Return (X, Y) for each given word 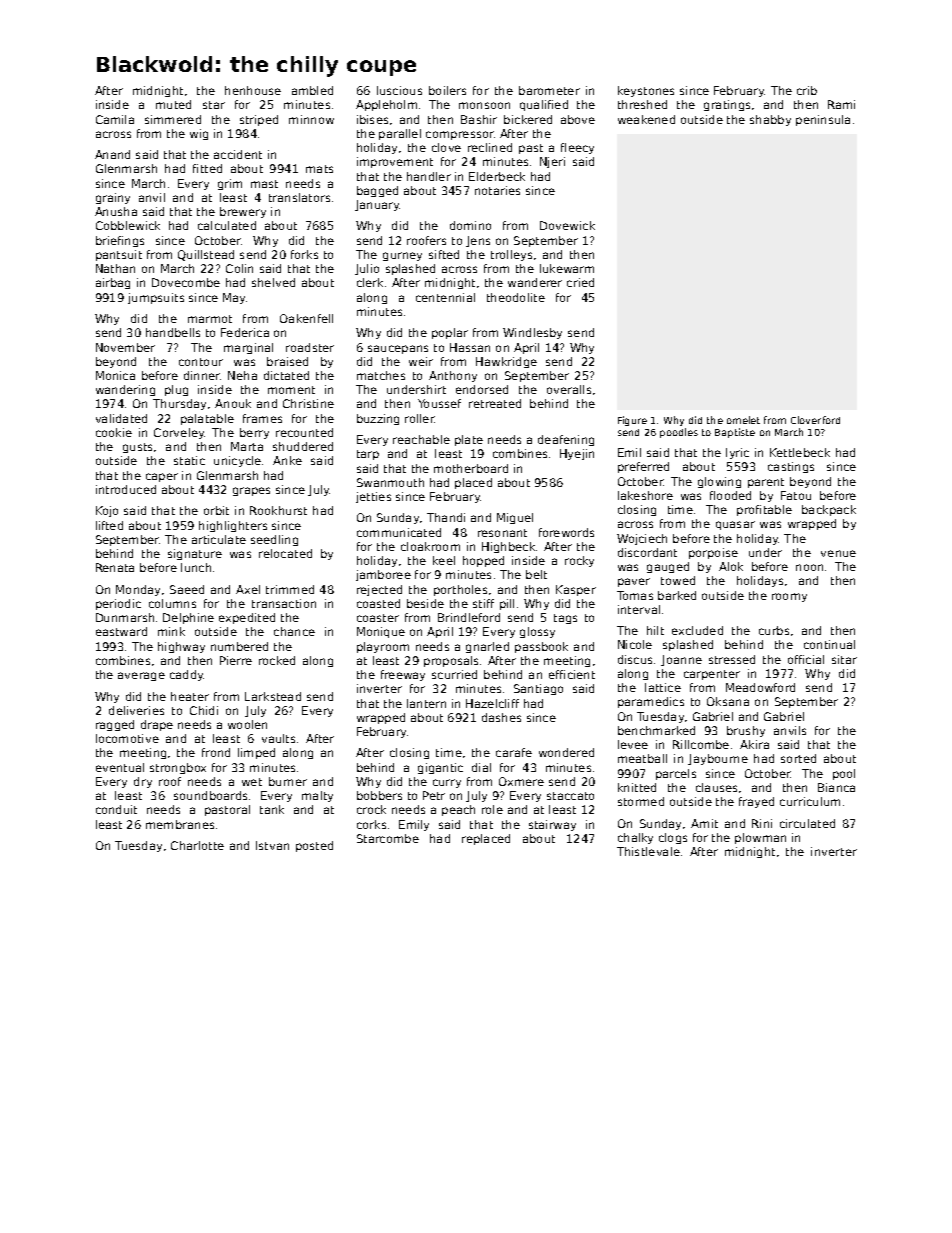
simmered (173, 119)
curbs (774, 630)
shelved (273, 282)
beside (425, 603)
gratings (727, 105)
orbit (216, 510)
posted (314, 846)
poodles (679, 433)
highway (181, 647)
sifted (444, 254)
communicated (399, 532)
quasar (735, 525)
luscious (399, 90)
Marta (247, 446)
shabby (770, 120)
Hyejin (577, 454)
